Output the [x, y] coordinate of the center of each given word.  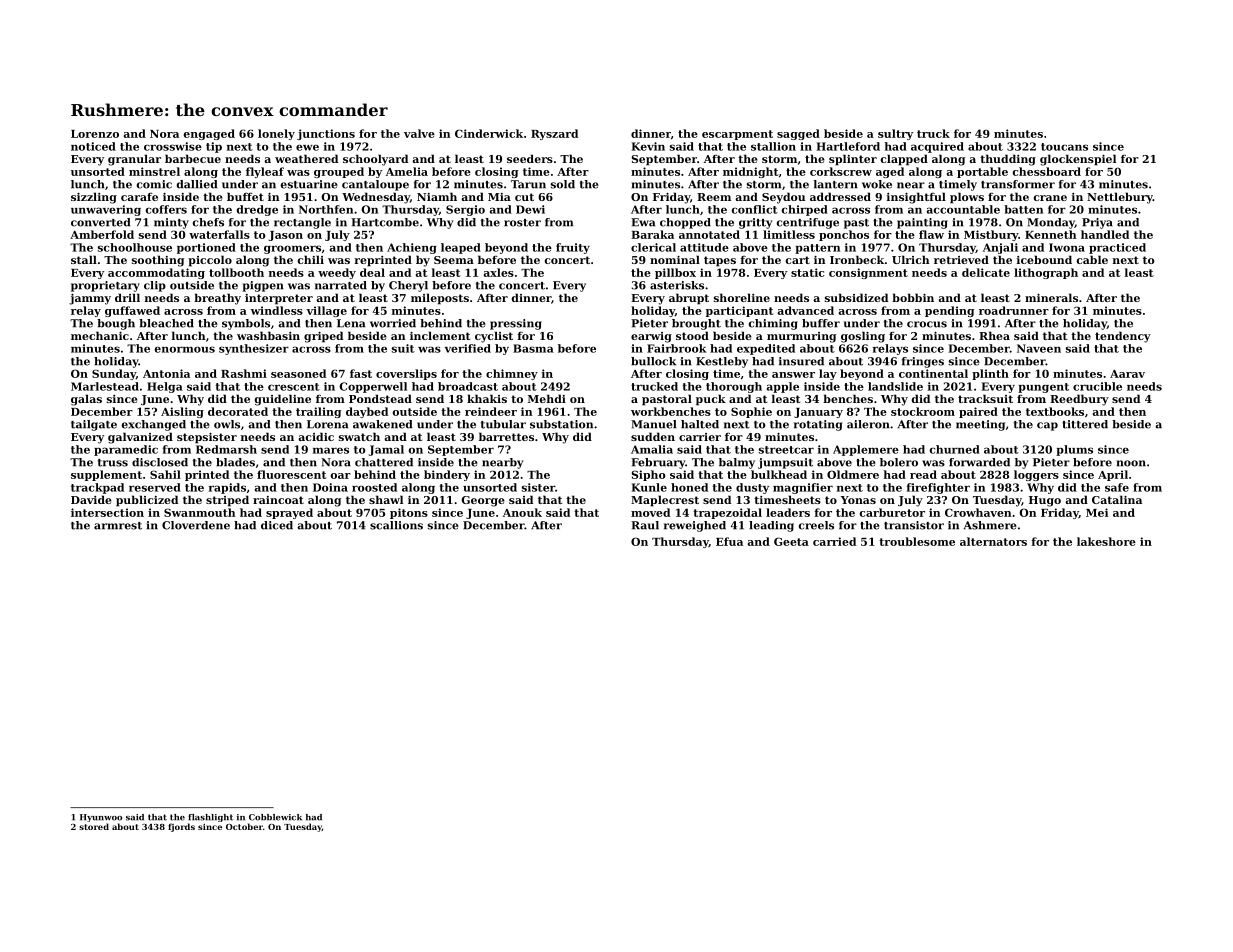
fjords [181, 827]
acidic [316, 436]
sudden [653, 436]
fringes [923, 362]
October [244, 826]
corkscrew [841, 171]
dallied [196, 184]
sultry [895, 134]
